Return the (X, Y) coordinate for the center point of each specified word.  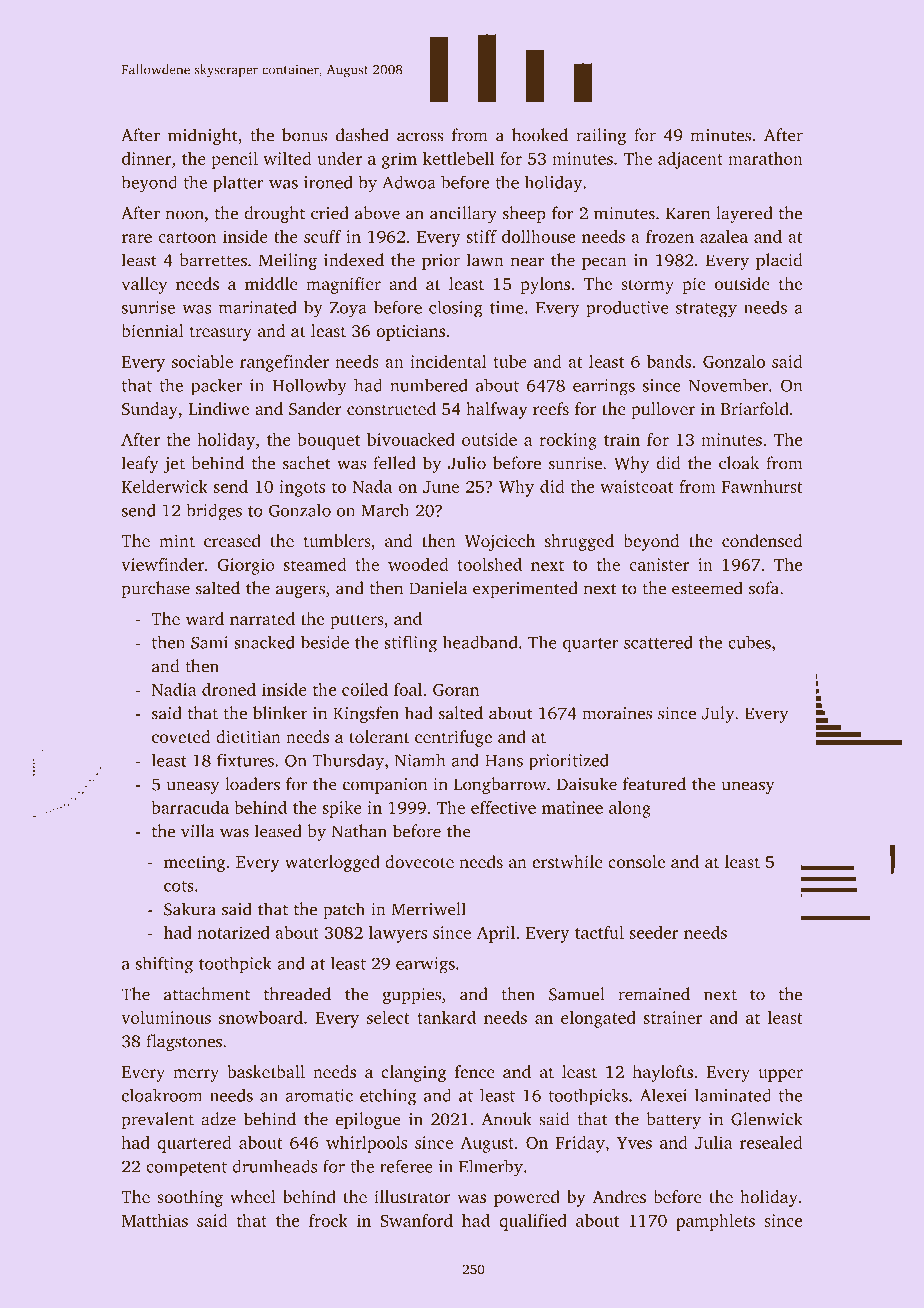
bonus (304, 135)
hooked (540, 135)
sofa (764, 588)
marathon (765, 158)
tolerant (379, 736)
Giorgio (246, 566)
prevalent (158, 1120)
